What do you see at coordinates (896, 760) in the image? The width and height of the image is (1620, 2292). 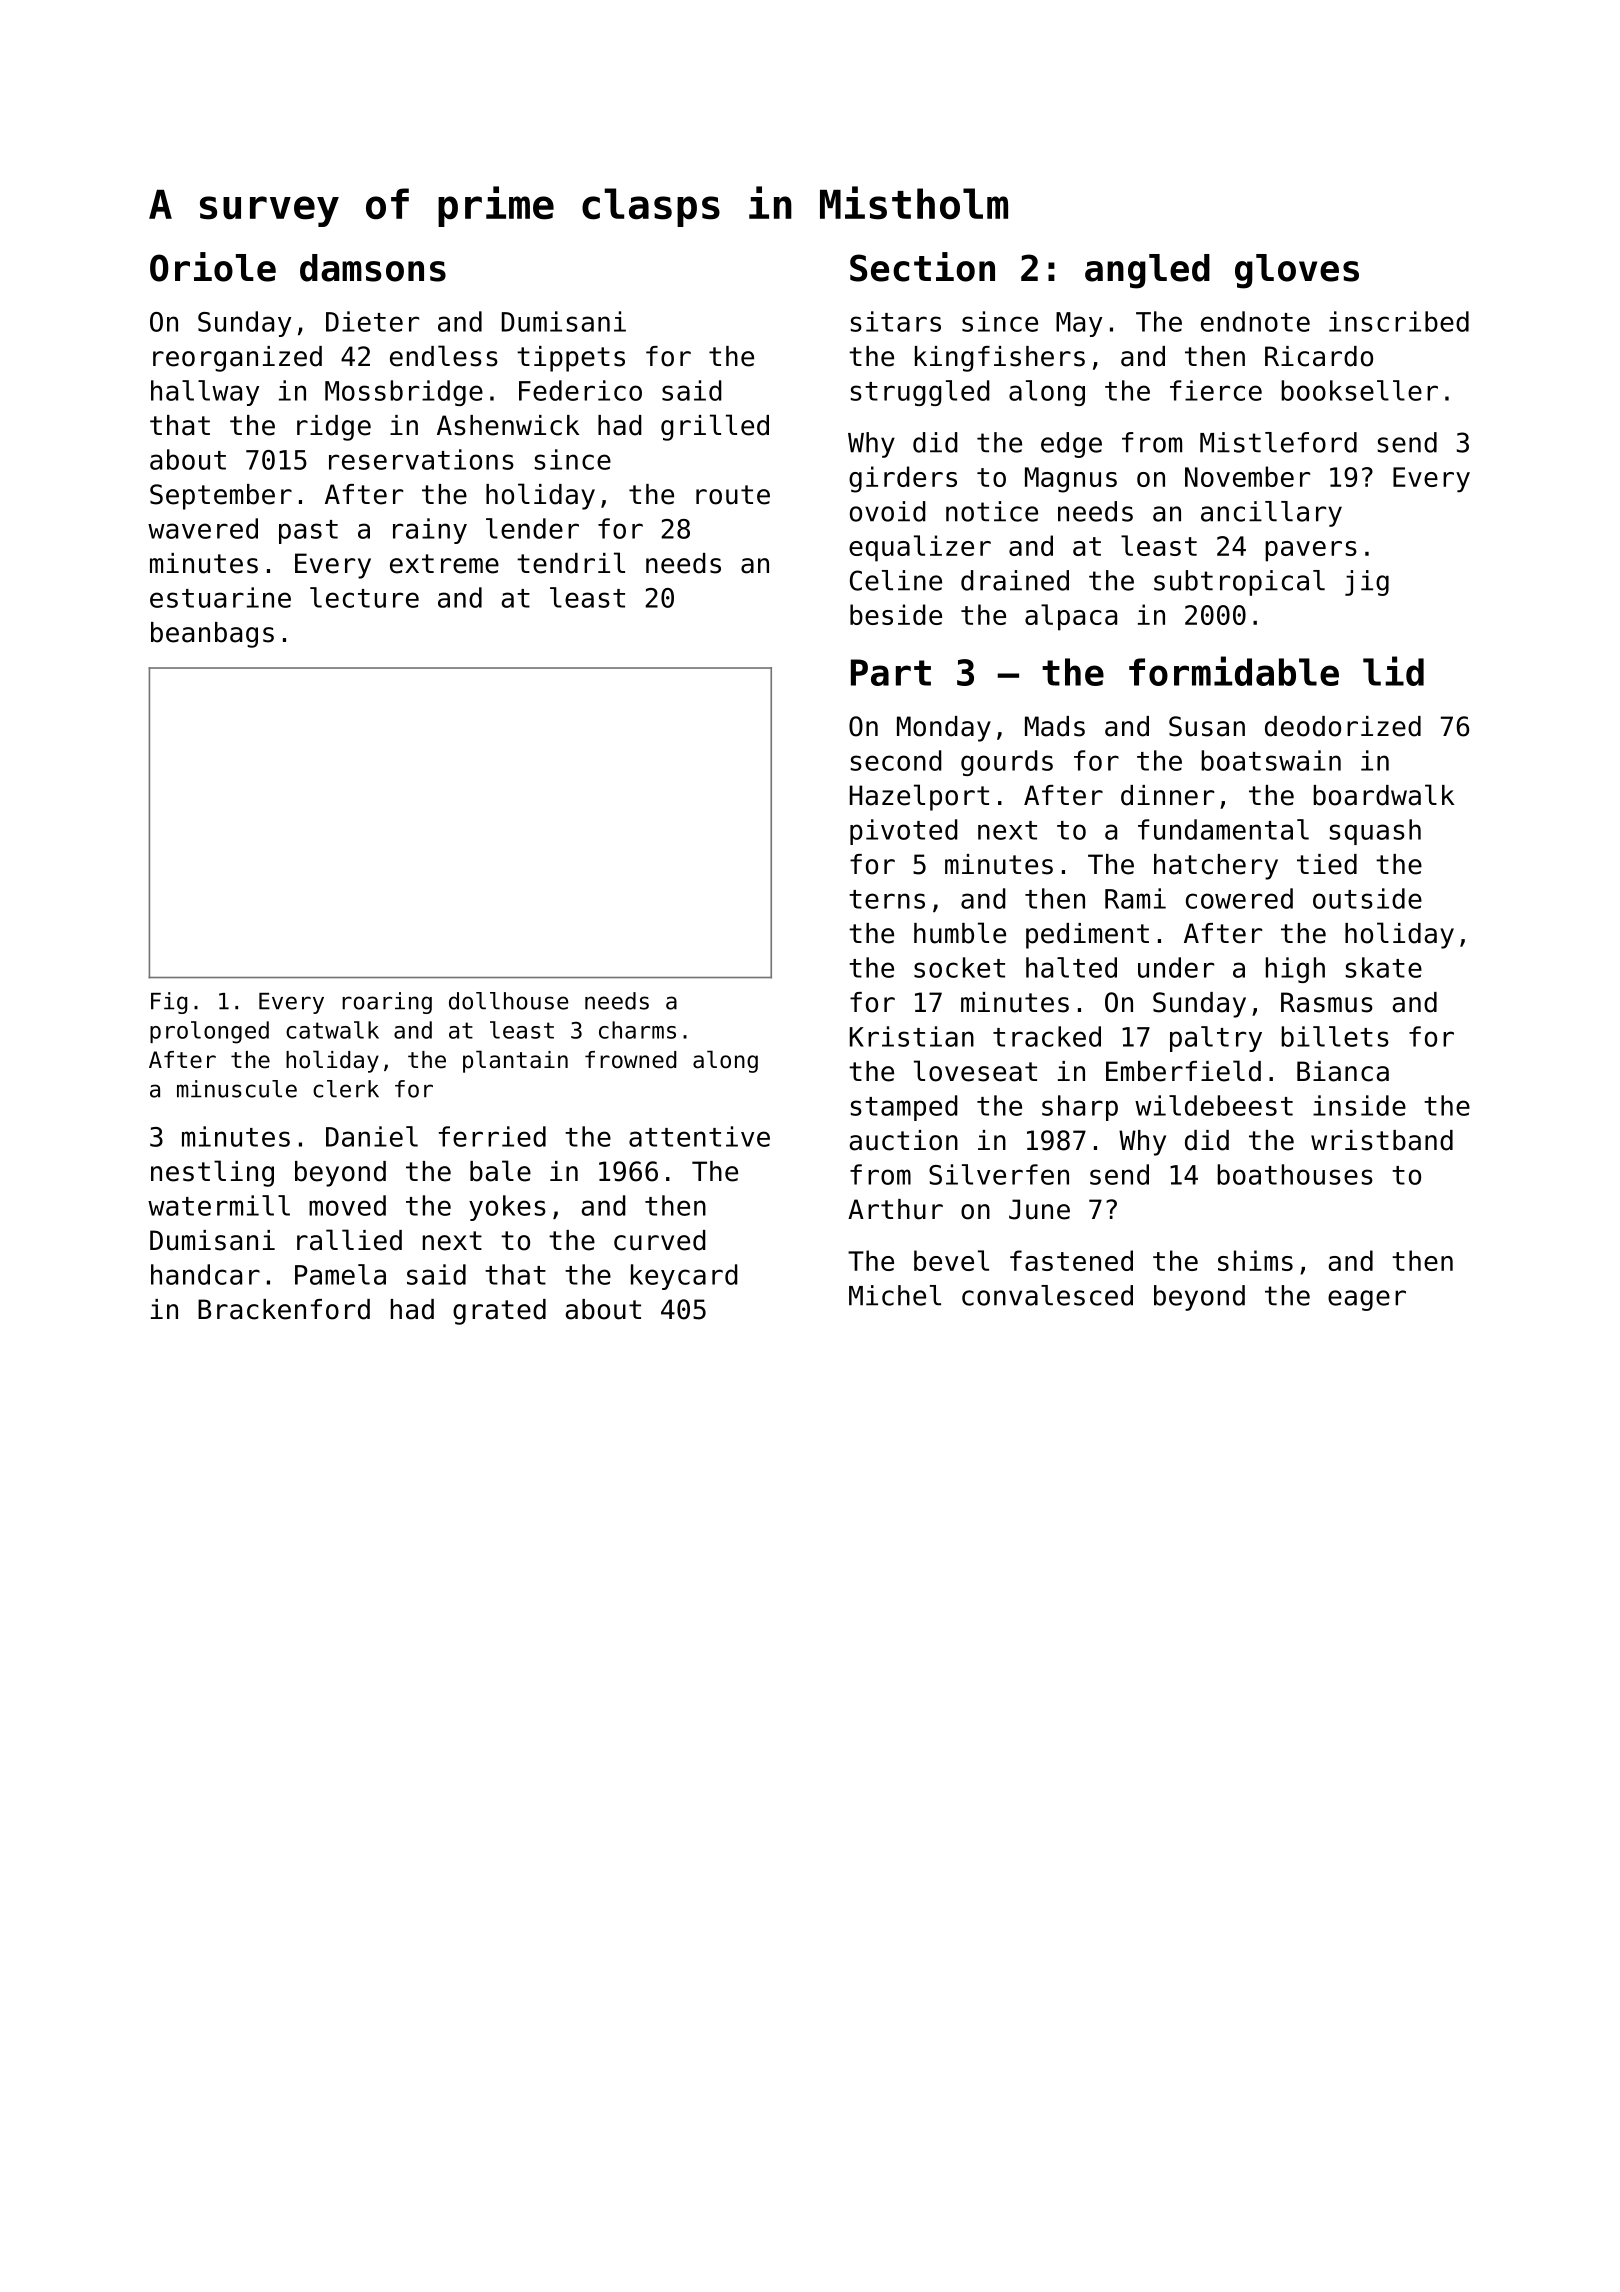 I see `second` at bounding box center [896, 760].
